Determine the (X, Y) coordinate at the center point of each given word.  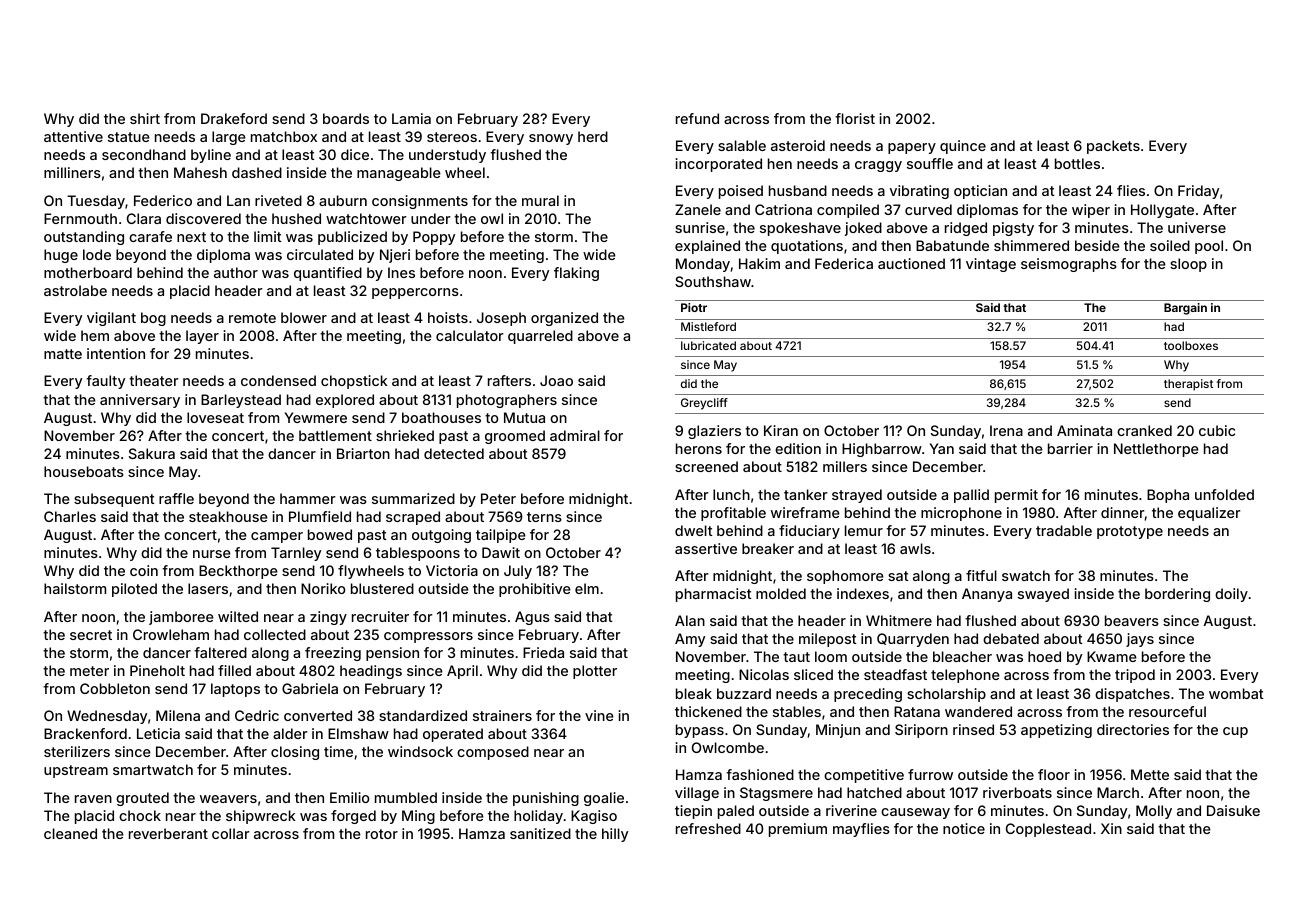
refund (697, 118)
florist (855, 118)
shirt (145, 118)
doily (1231, 595)
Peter (498, 498)
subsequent (114, 500)
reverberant (168, 833)
